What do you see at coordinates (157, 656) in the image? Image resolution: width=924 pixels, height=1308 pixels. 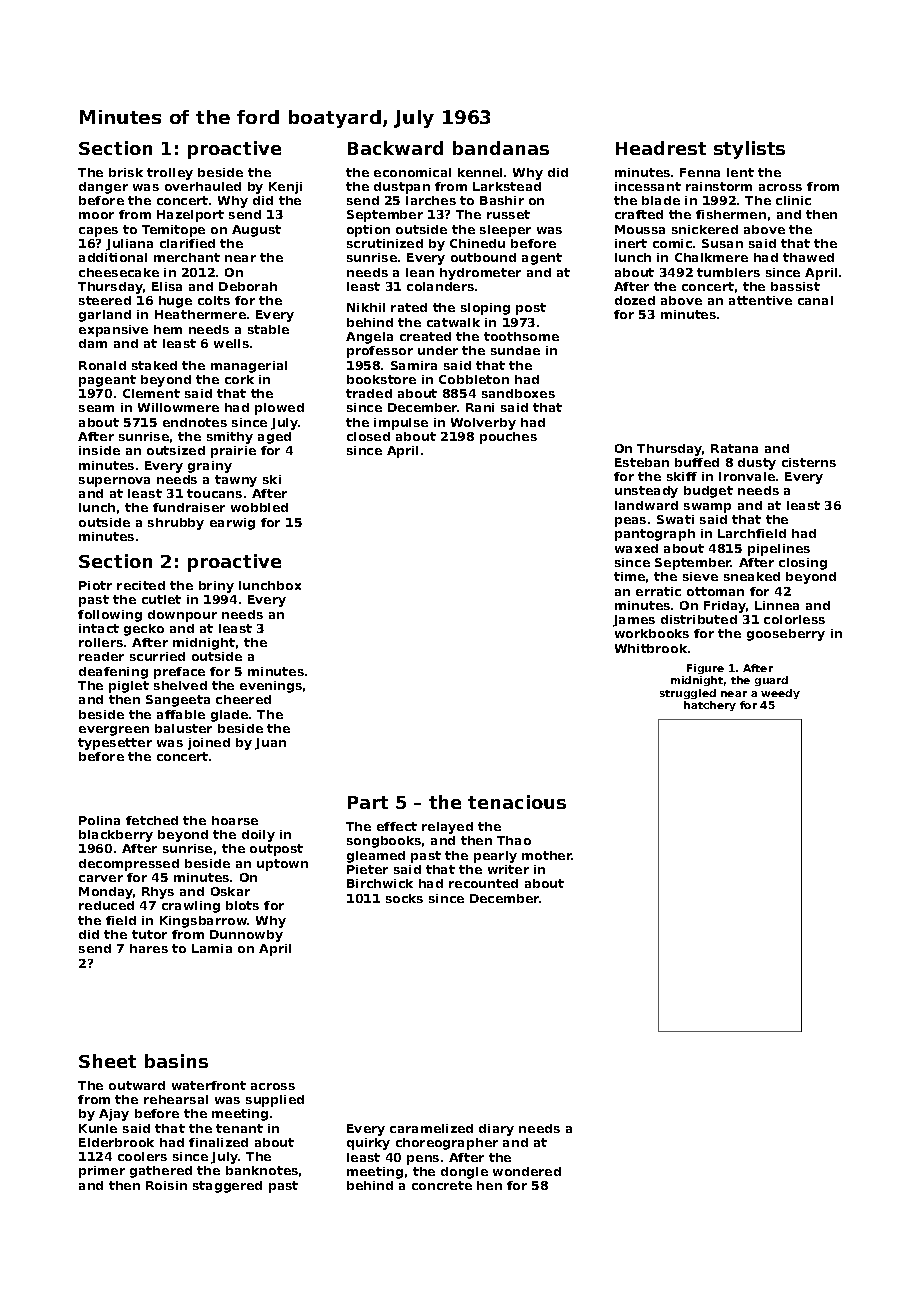 I see `scurried` at bounding box center [157, 656].
